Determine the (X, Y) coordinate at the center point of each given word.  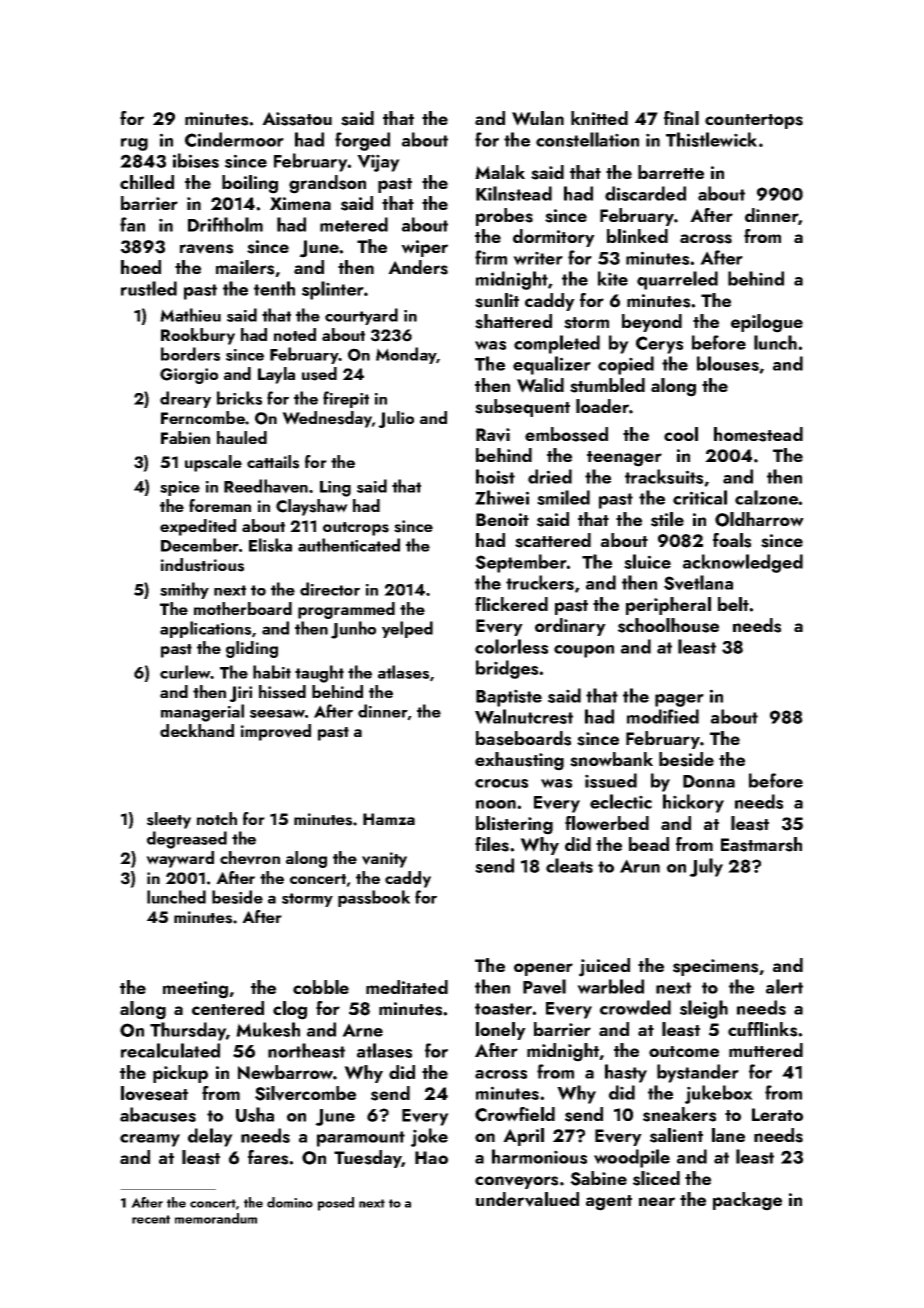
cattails (273, 462)
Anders (418, 267)
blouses (728, 363)
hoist (495, 476)
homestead (758, 434)
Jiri (240, 694)
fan (132, 224)
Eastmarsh (761, 844)
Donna (709, 781)
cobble (321, 987)
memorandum (216, 1218)
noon (496, 804)
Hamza (389, 819)
